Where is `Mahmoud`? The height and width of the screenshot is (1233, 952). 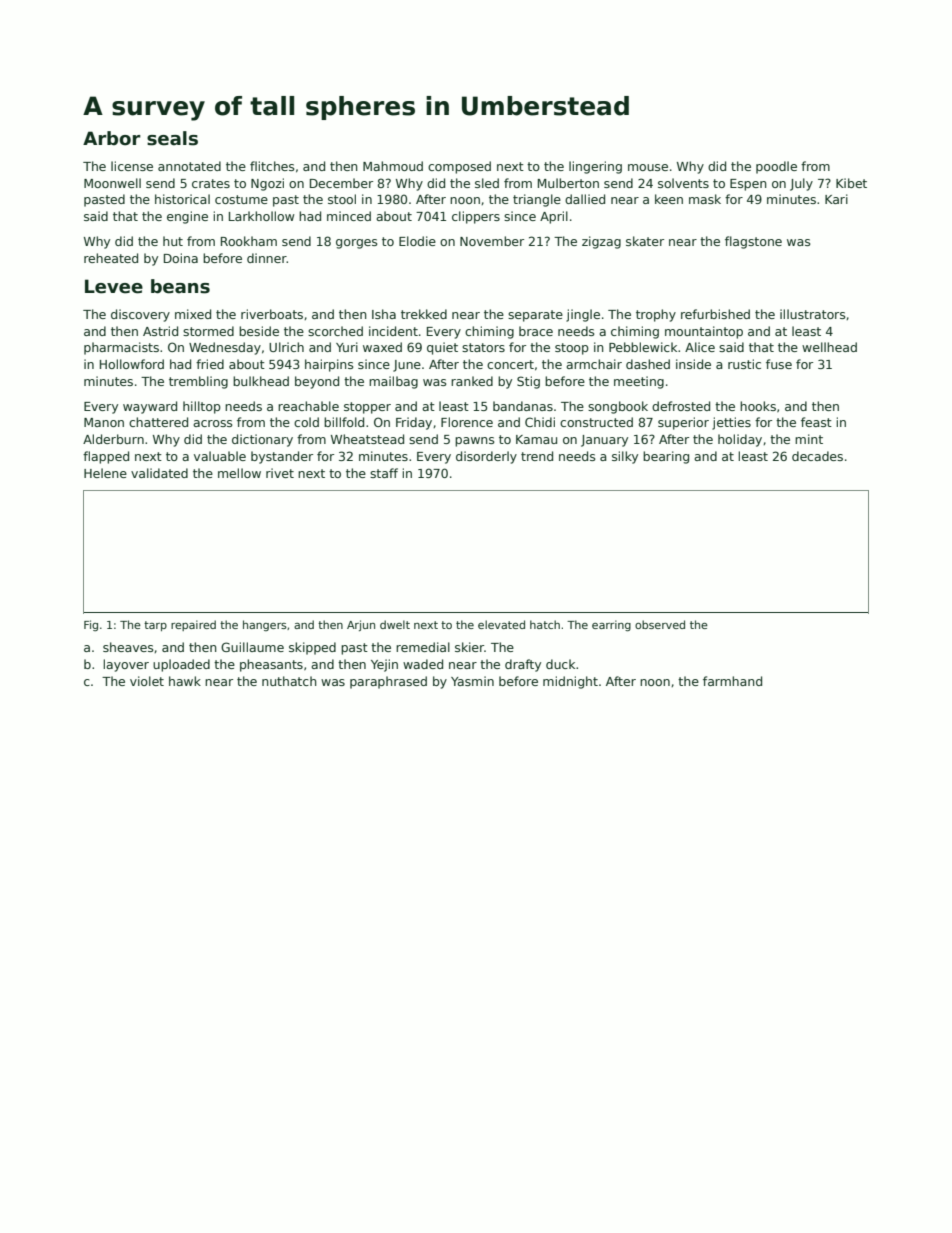 Mahmoud is located at coordinates (393, 166).
